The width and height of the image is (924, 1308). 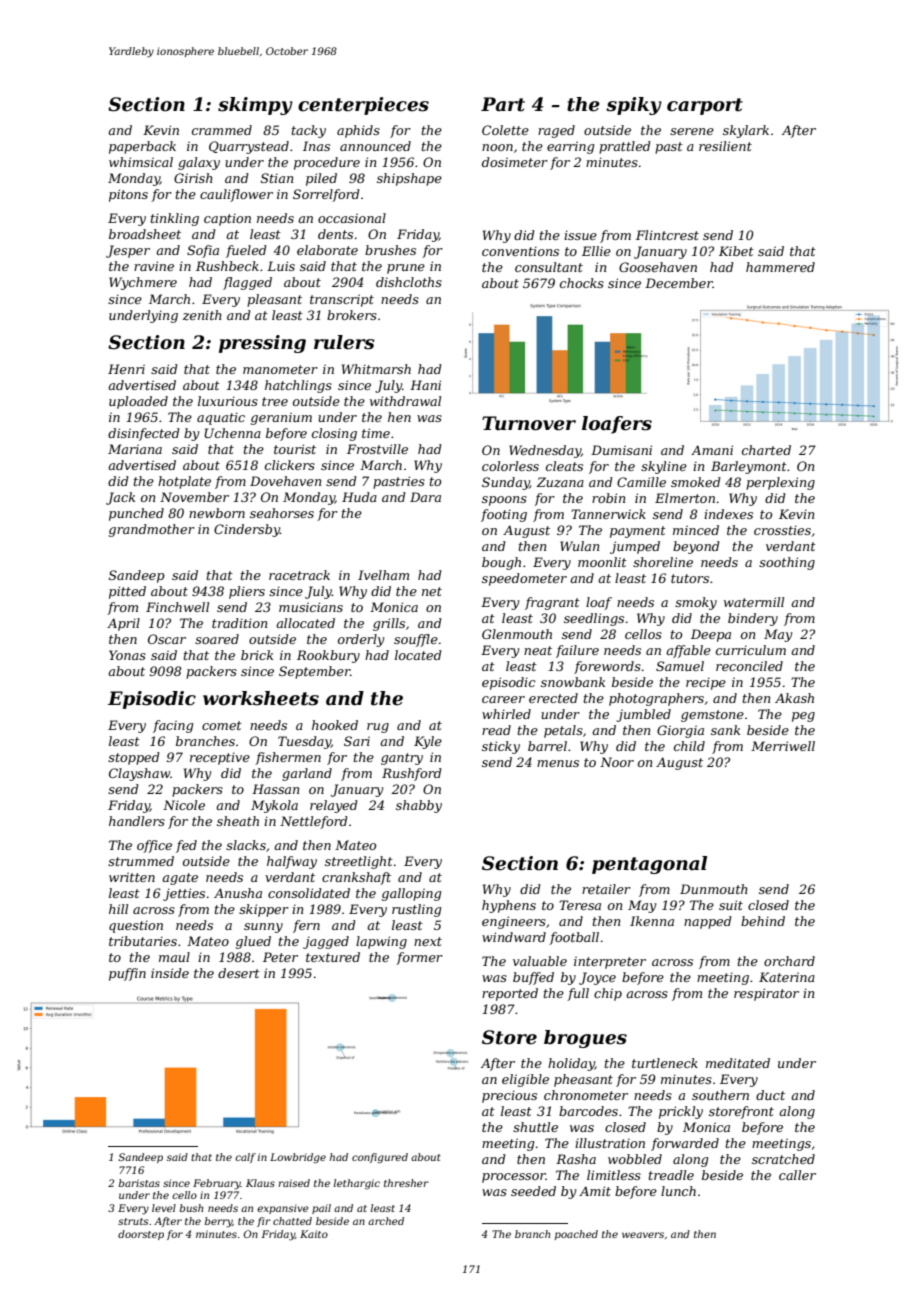 What do you see at coordinates (363, 106) in the image?
I see `centerpieces` at bounding box center [363, 106].
